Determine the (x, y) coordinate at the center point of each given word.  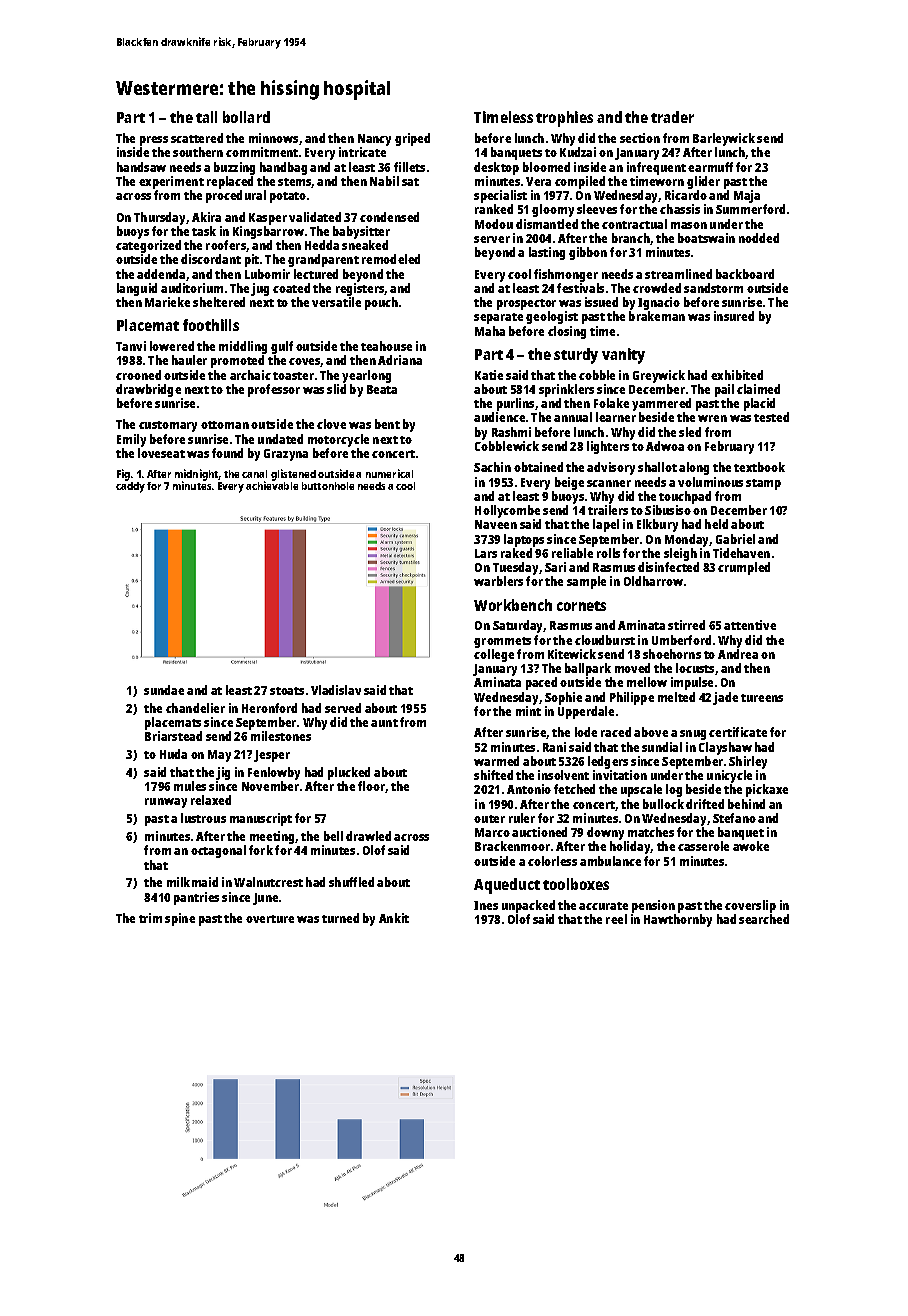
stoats (287, 691)
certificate (738, 732)
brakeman (657, 316)
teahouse (386, 346)
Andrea (738, 654)
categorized (148, 246)
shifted (493, 775)
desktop (496, 168)
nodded (759, 238)
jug (260, 289)
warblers (498, 581)
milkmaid (192, 882)
